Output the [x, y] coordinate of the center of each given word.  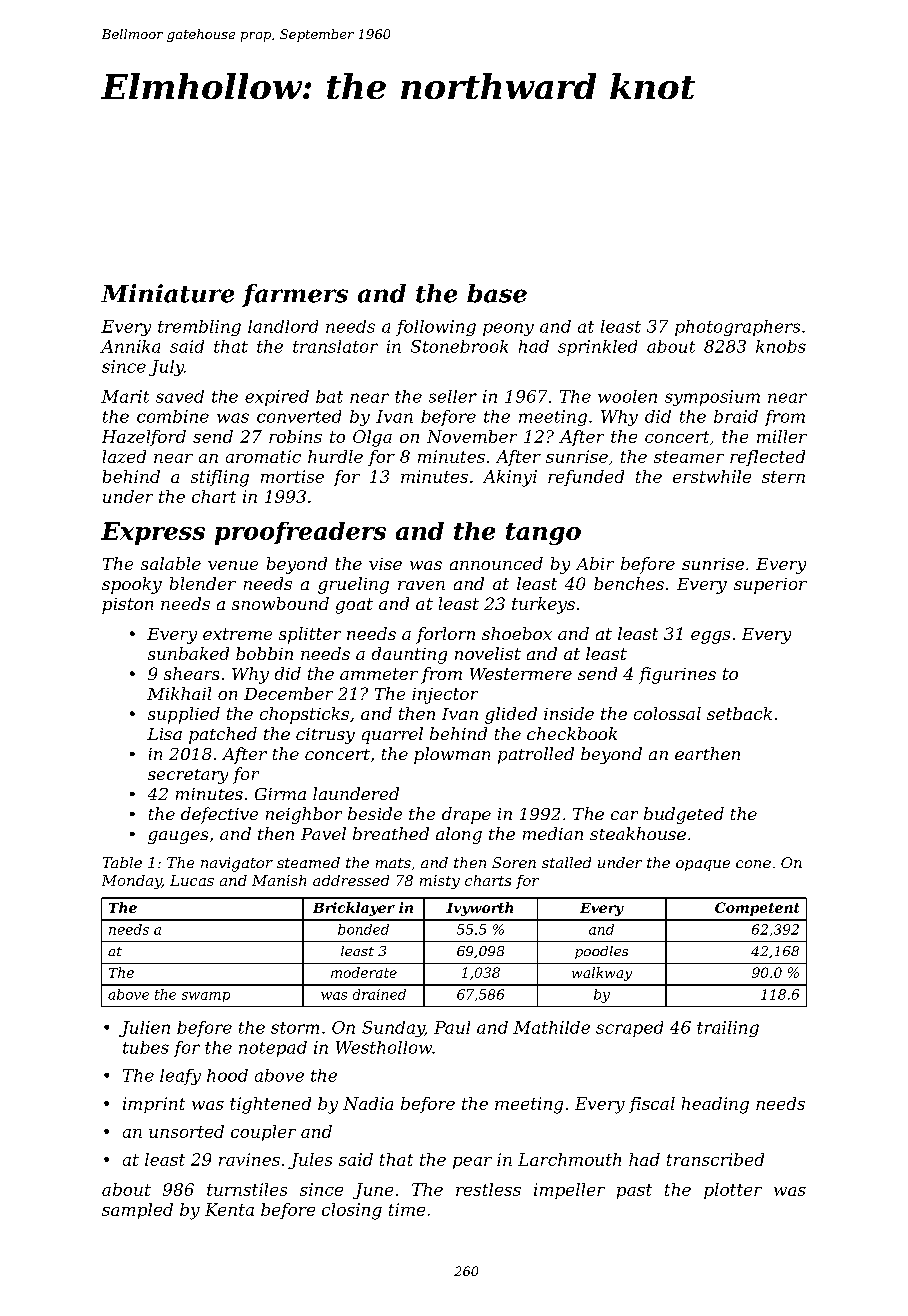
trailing [728, 1029]
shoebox [517, 633]
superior [770, 586]
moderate [364, 972]
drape [466, 815]
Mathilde [551, 1027]
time [407, 1209]
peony [508, 329]
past [634, 1191]
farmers [295, 295]
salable [171, 563]
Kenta [229, 1209]
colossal [667, 713]
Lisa [164, 734]
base [497, 293]
